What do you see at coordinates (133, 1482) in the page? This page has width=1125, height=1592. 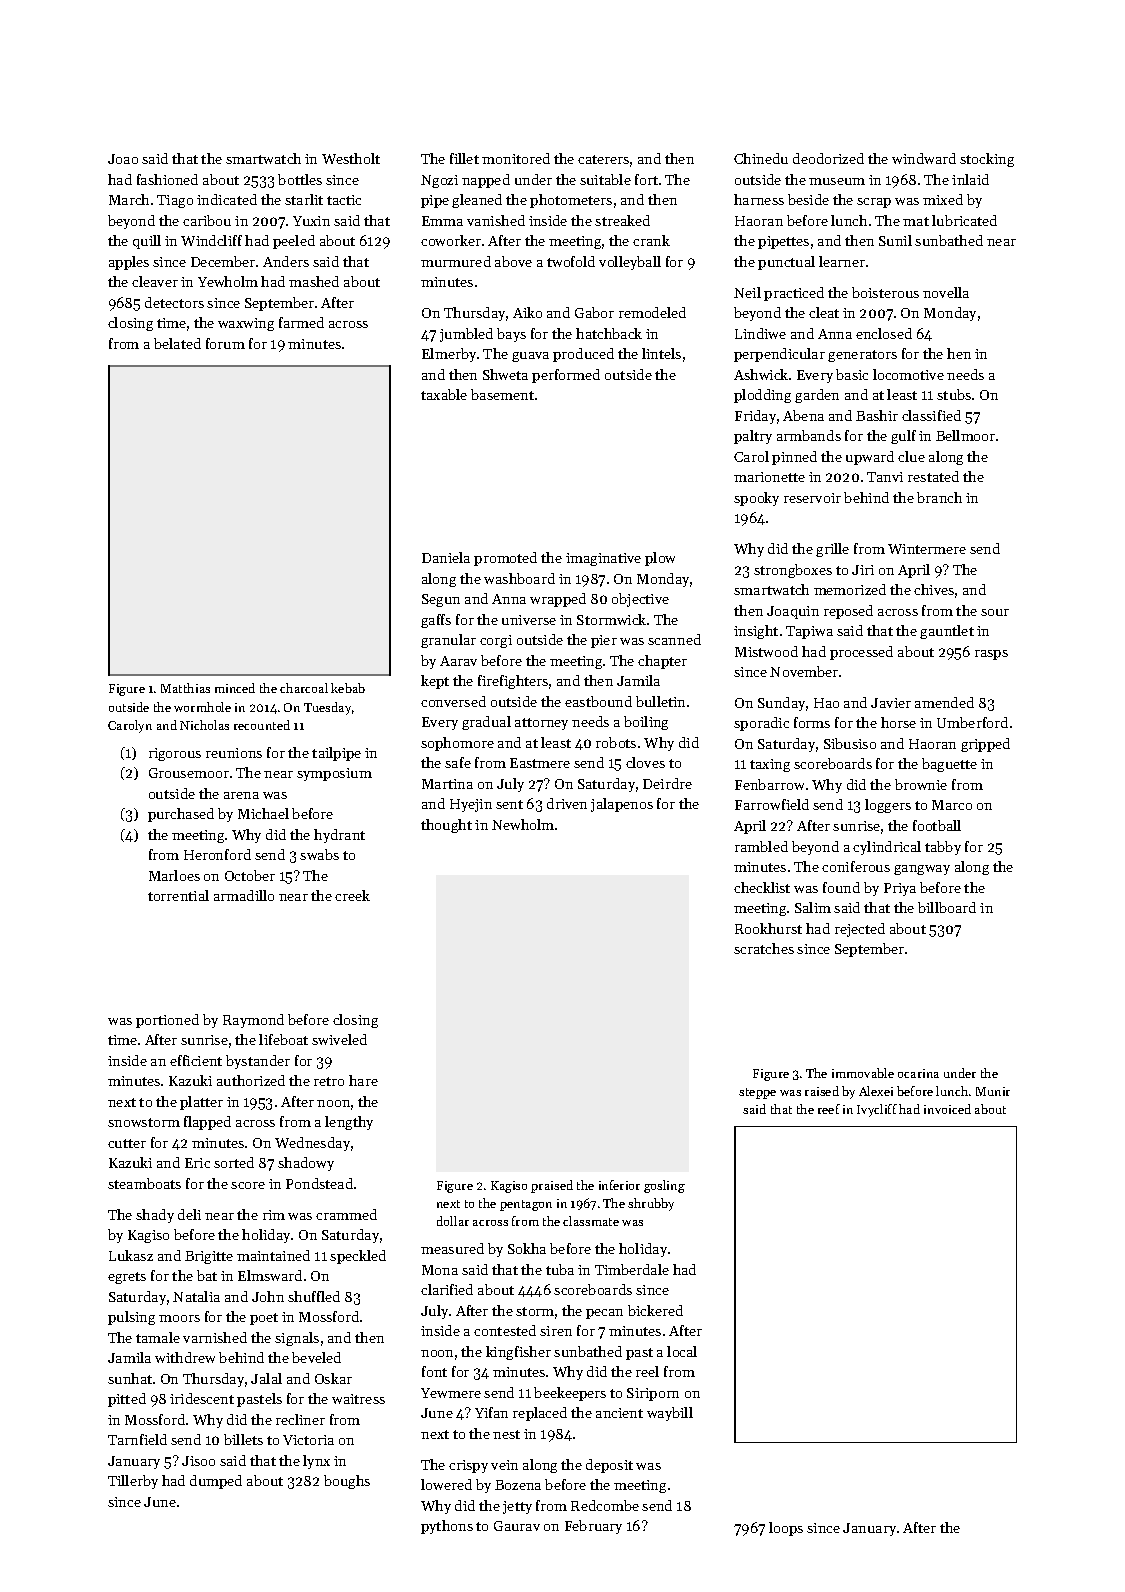 I see `Tillerby` at bounding box center [133, 1482].
